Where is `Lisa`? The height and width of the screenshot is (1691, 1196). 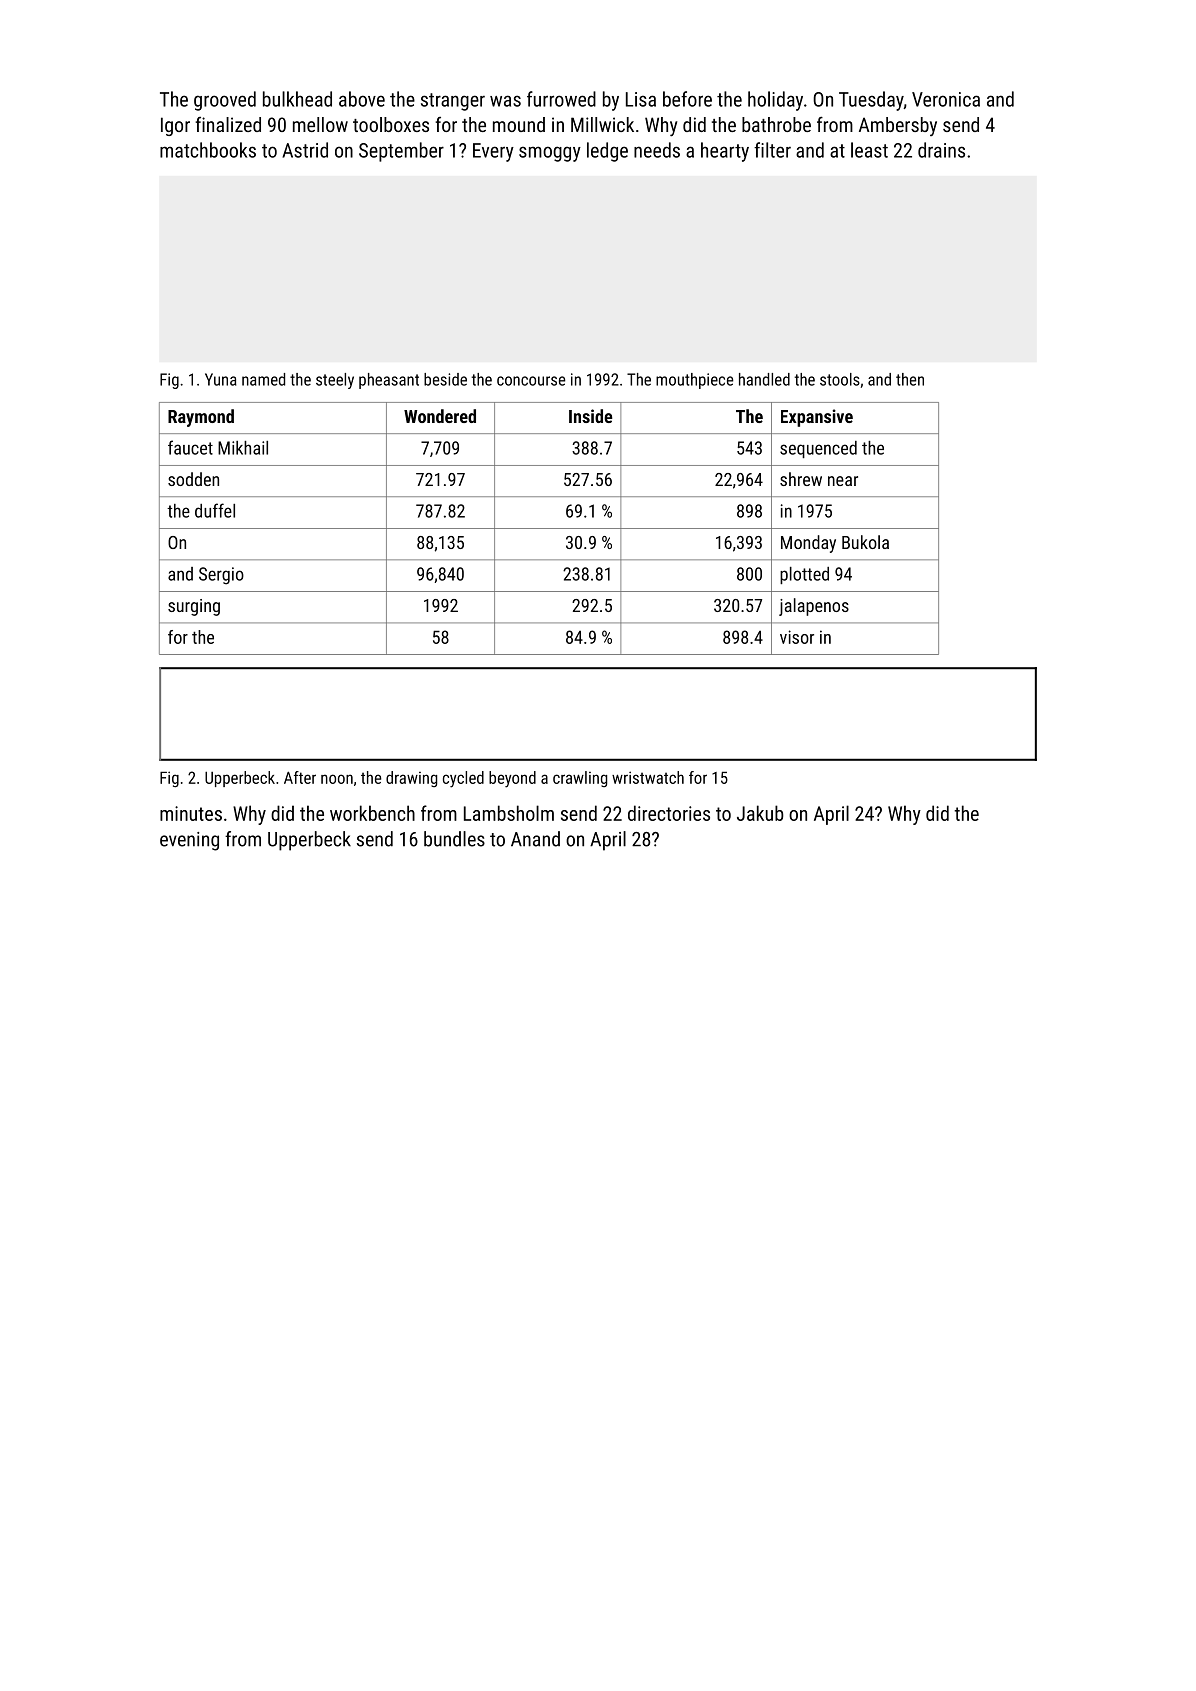 Lisa is located at coordinates (641, 99).
